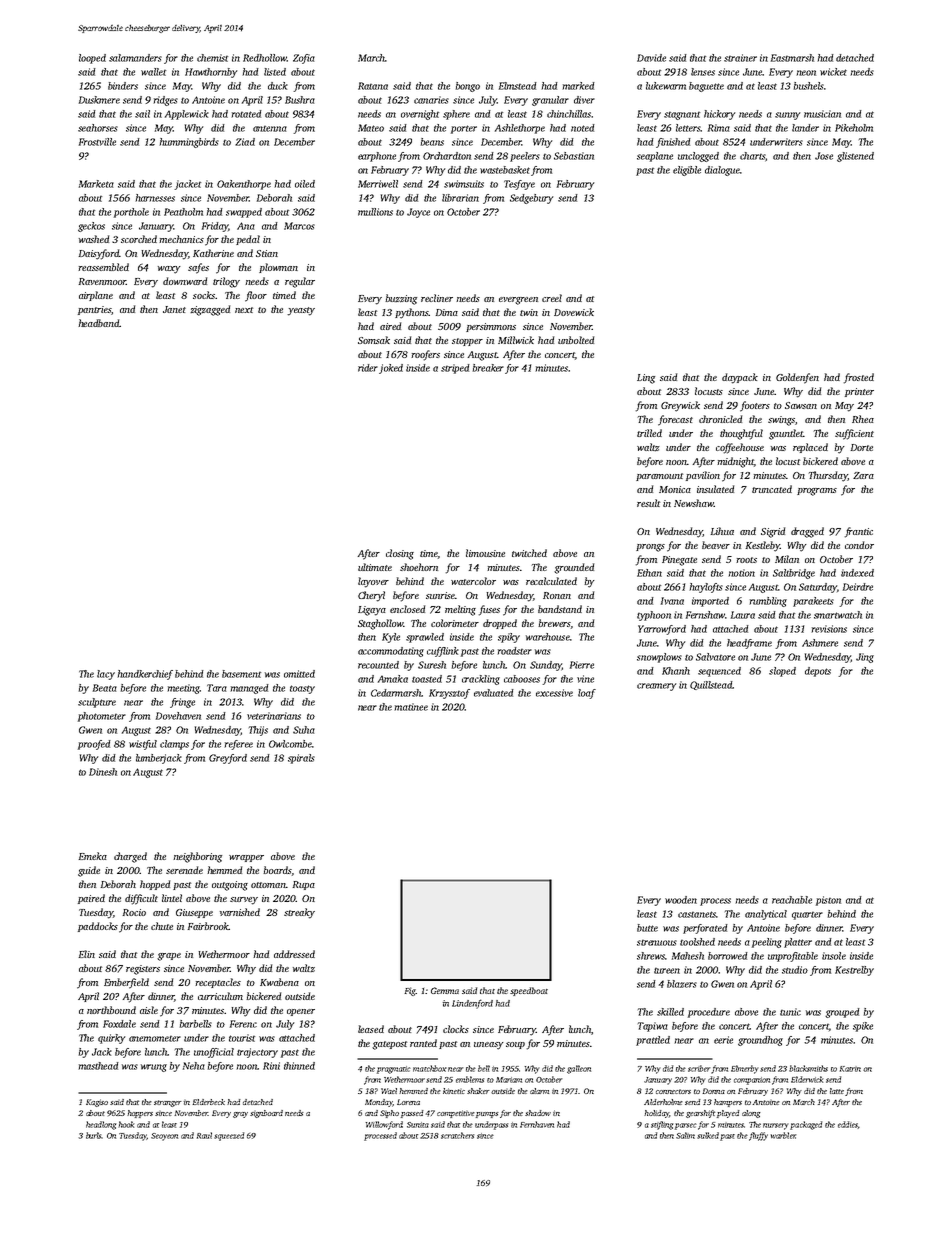 Image resolution: width=952 pixels, height=1233 pixels. Describe the element at coordinates (229, 1136) in the screenshot. I see `squeezed` at that location.
